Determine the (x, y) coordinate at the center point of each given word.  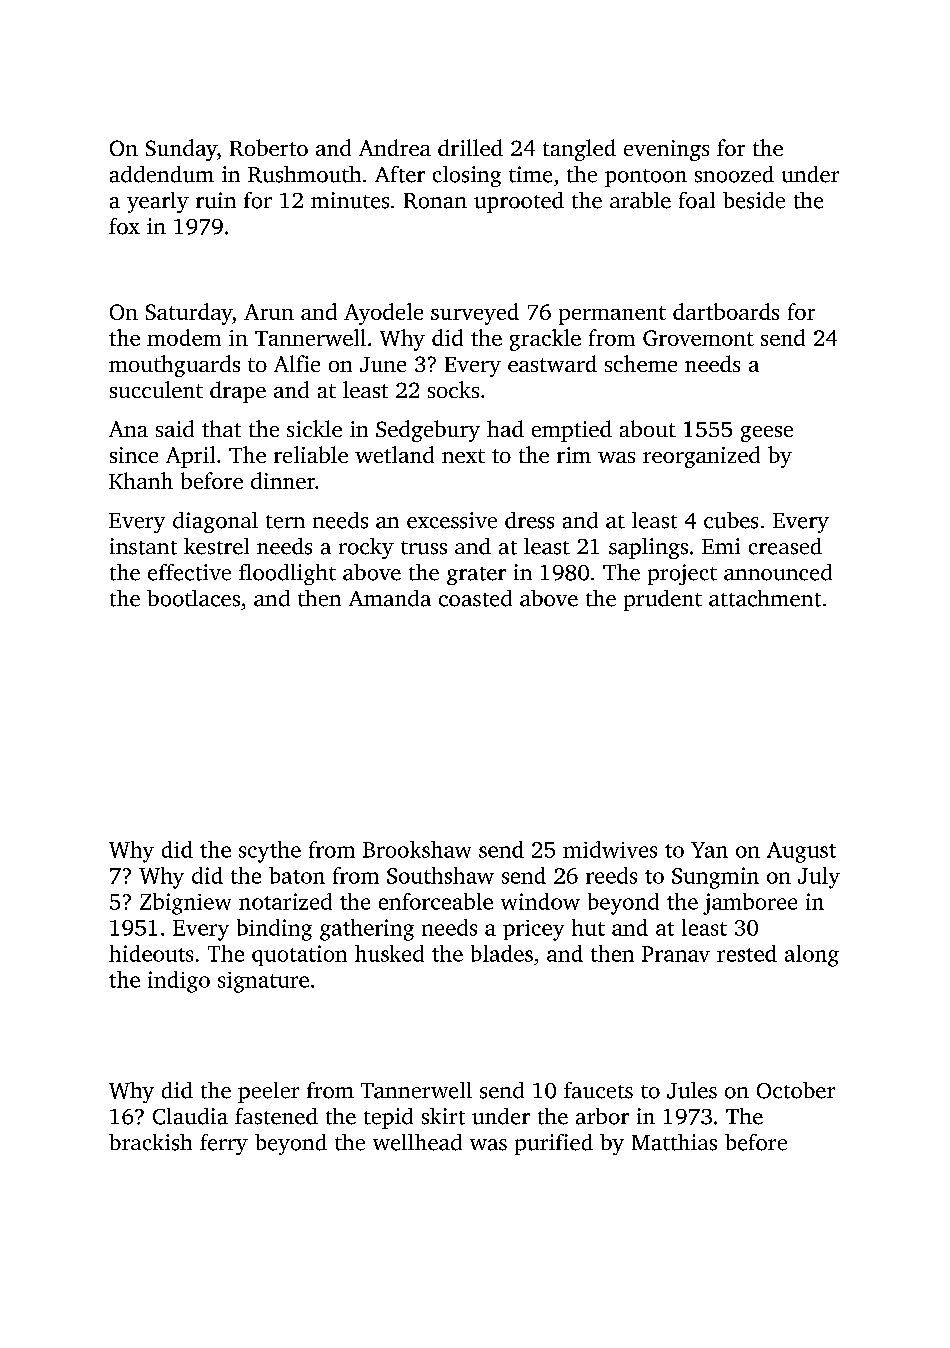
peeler (268, 1092)
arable (640, 200)
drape (238, 392)
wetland (394, 454)
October (796, 1090)
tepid (388, 1118)
